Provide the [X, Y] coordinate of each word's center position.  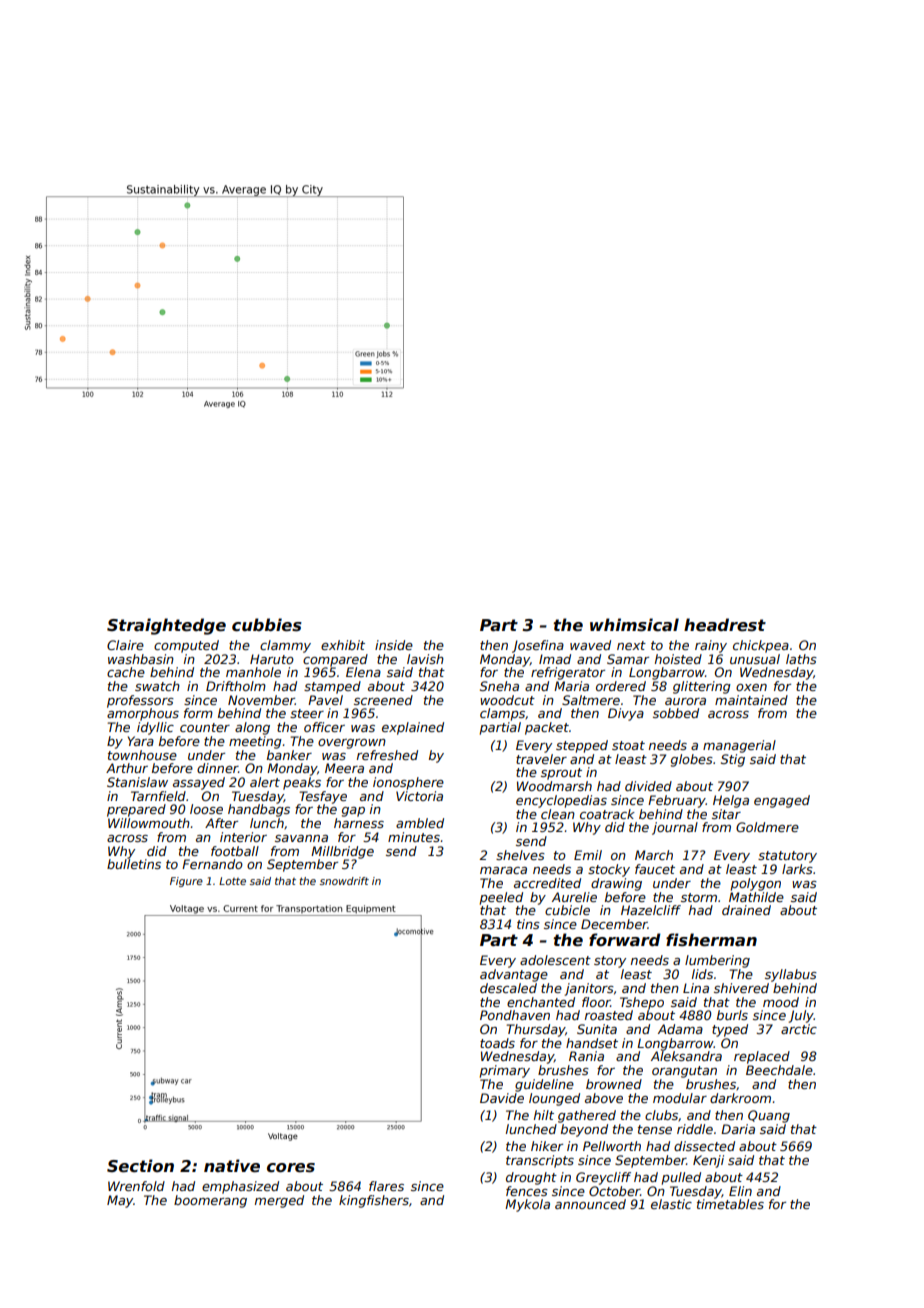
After [221, 823]
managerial [739, 746]
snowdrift [344, 881]
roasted [609, 1015]
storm [699, 897]
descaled [508, 988]
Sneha [499, 686]
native [232, 1166]
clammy [285, 646]
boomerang [210, 1201]
